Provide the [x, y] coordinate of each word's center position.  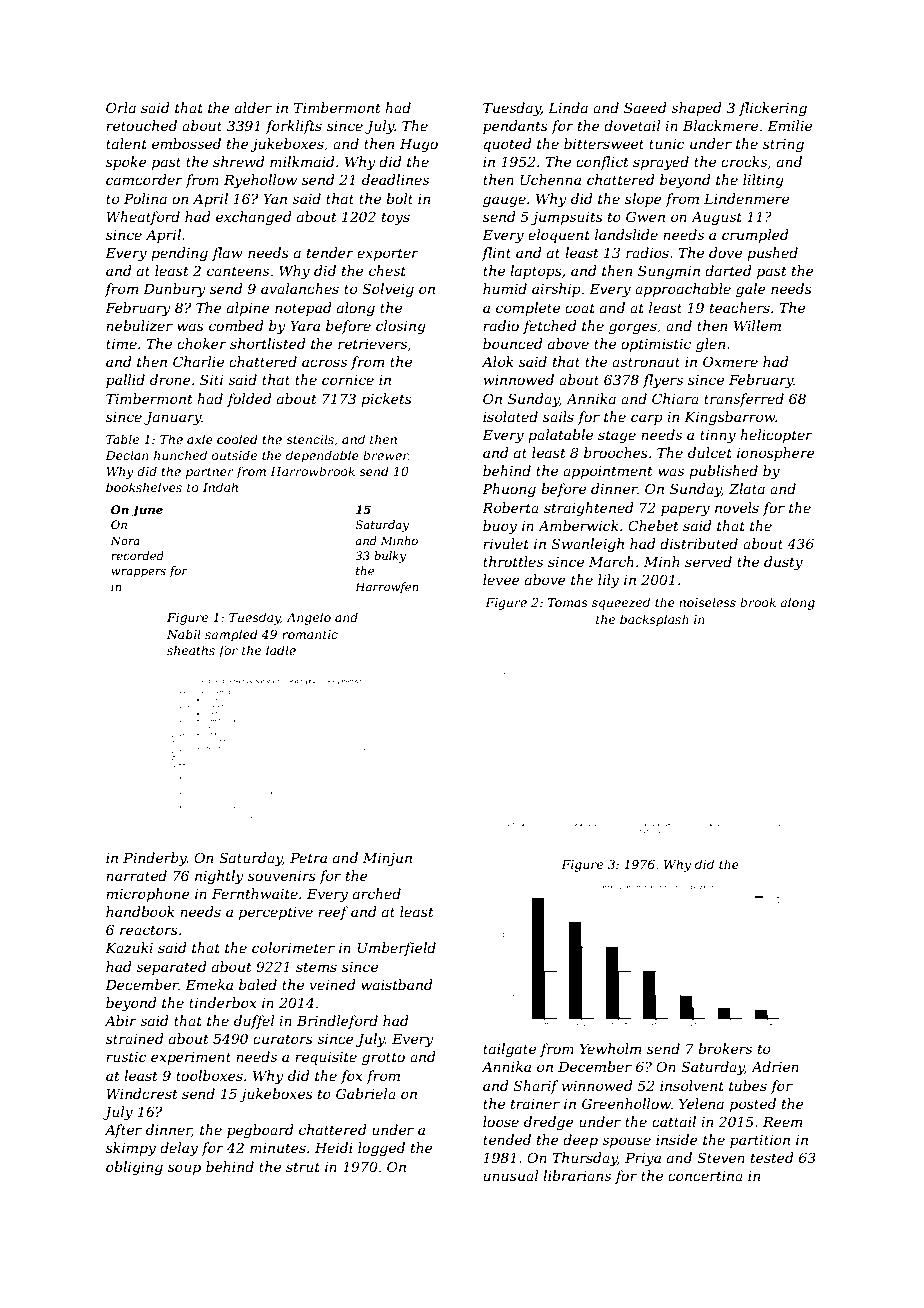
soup [184, 1169]
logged [381, 1149]
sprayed [661, 163]
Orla [121, 107]
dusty [783, 563]
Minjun [387, 859]
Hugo [419, 145]
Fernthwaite [255, 893]
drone [170, 379]
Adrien [775, 1066]
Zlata [747, 488]
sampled [231, 635]
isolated [510, 416]
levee [501, 579]
